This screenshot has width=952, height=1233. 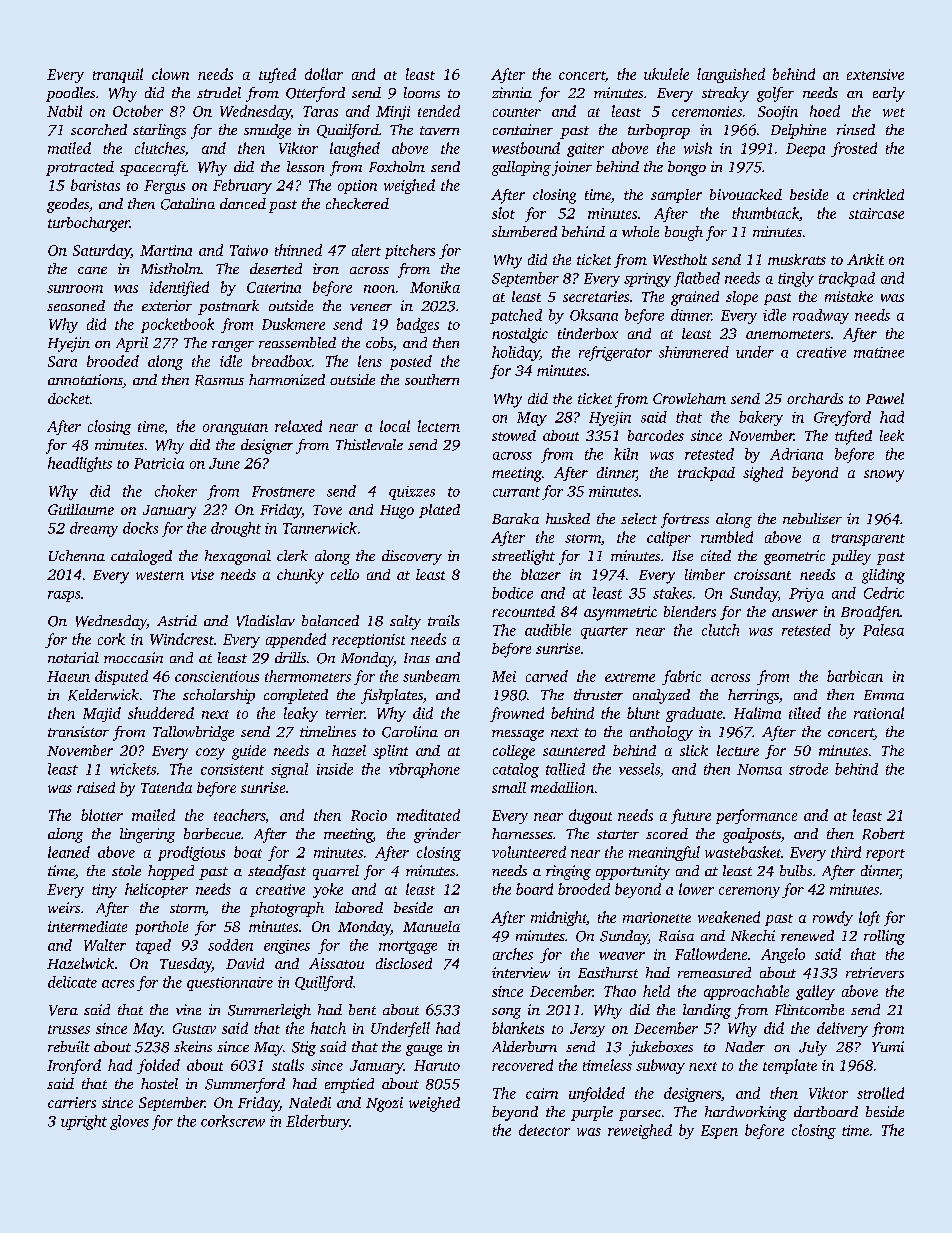 I want to click on Taiwo, so click(x=249, y=250).
